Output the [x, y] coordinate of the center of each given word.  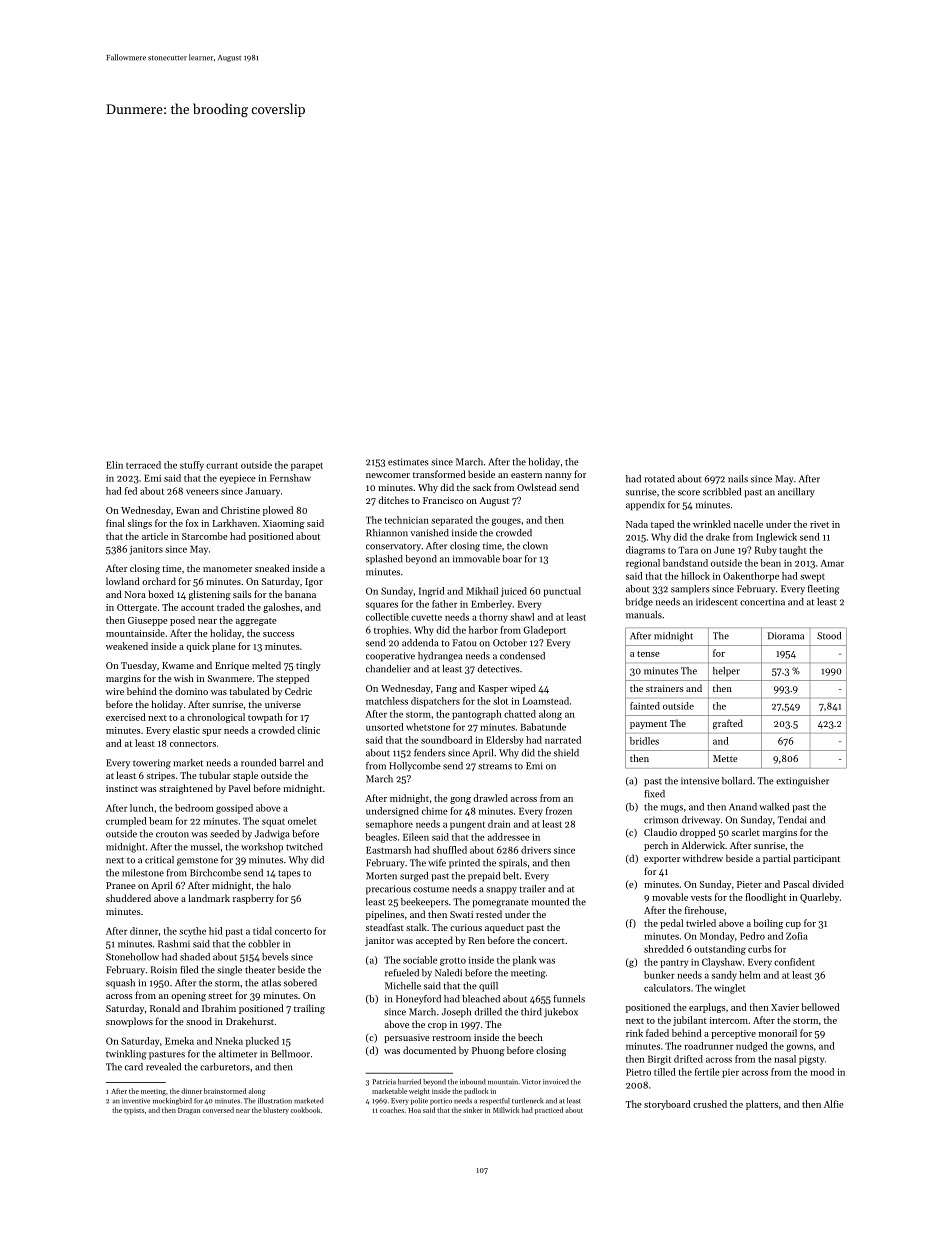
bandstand [685, 563]
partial [777, 859]
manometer [227, 569]
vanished [429, 533]
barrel [291, 763]
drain [499, 824]
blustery [276, 1110]
